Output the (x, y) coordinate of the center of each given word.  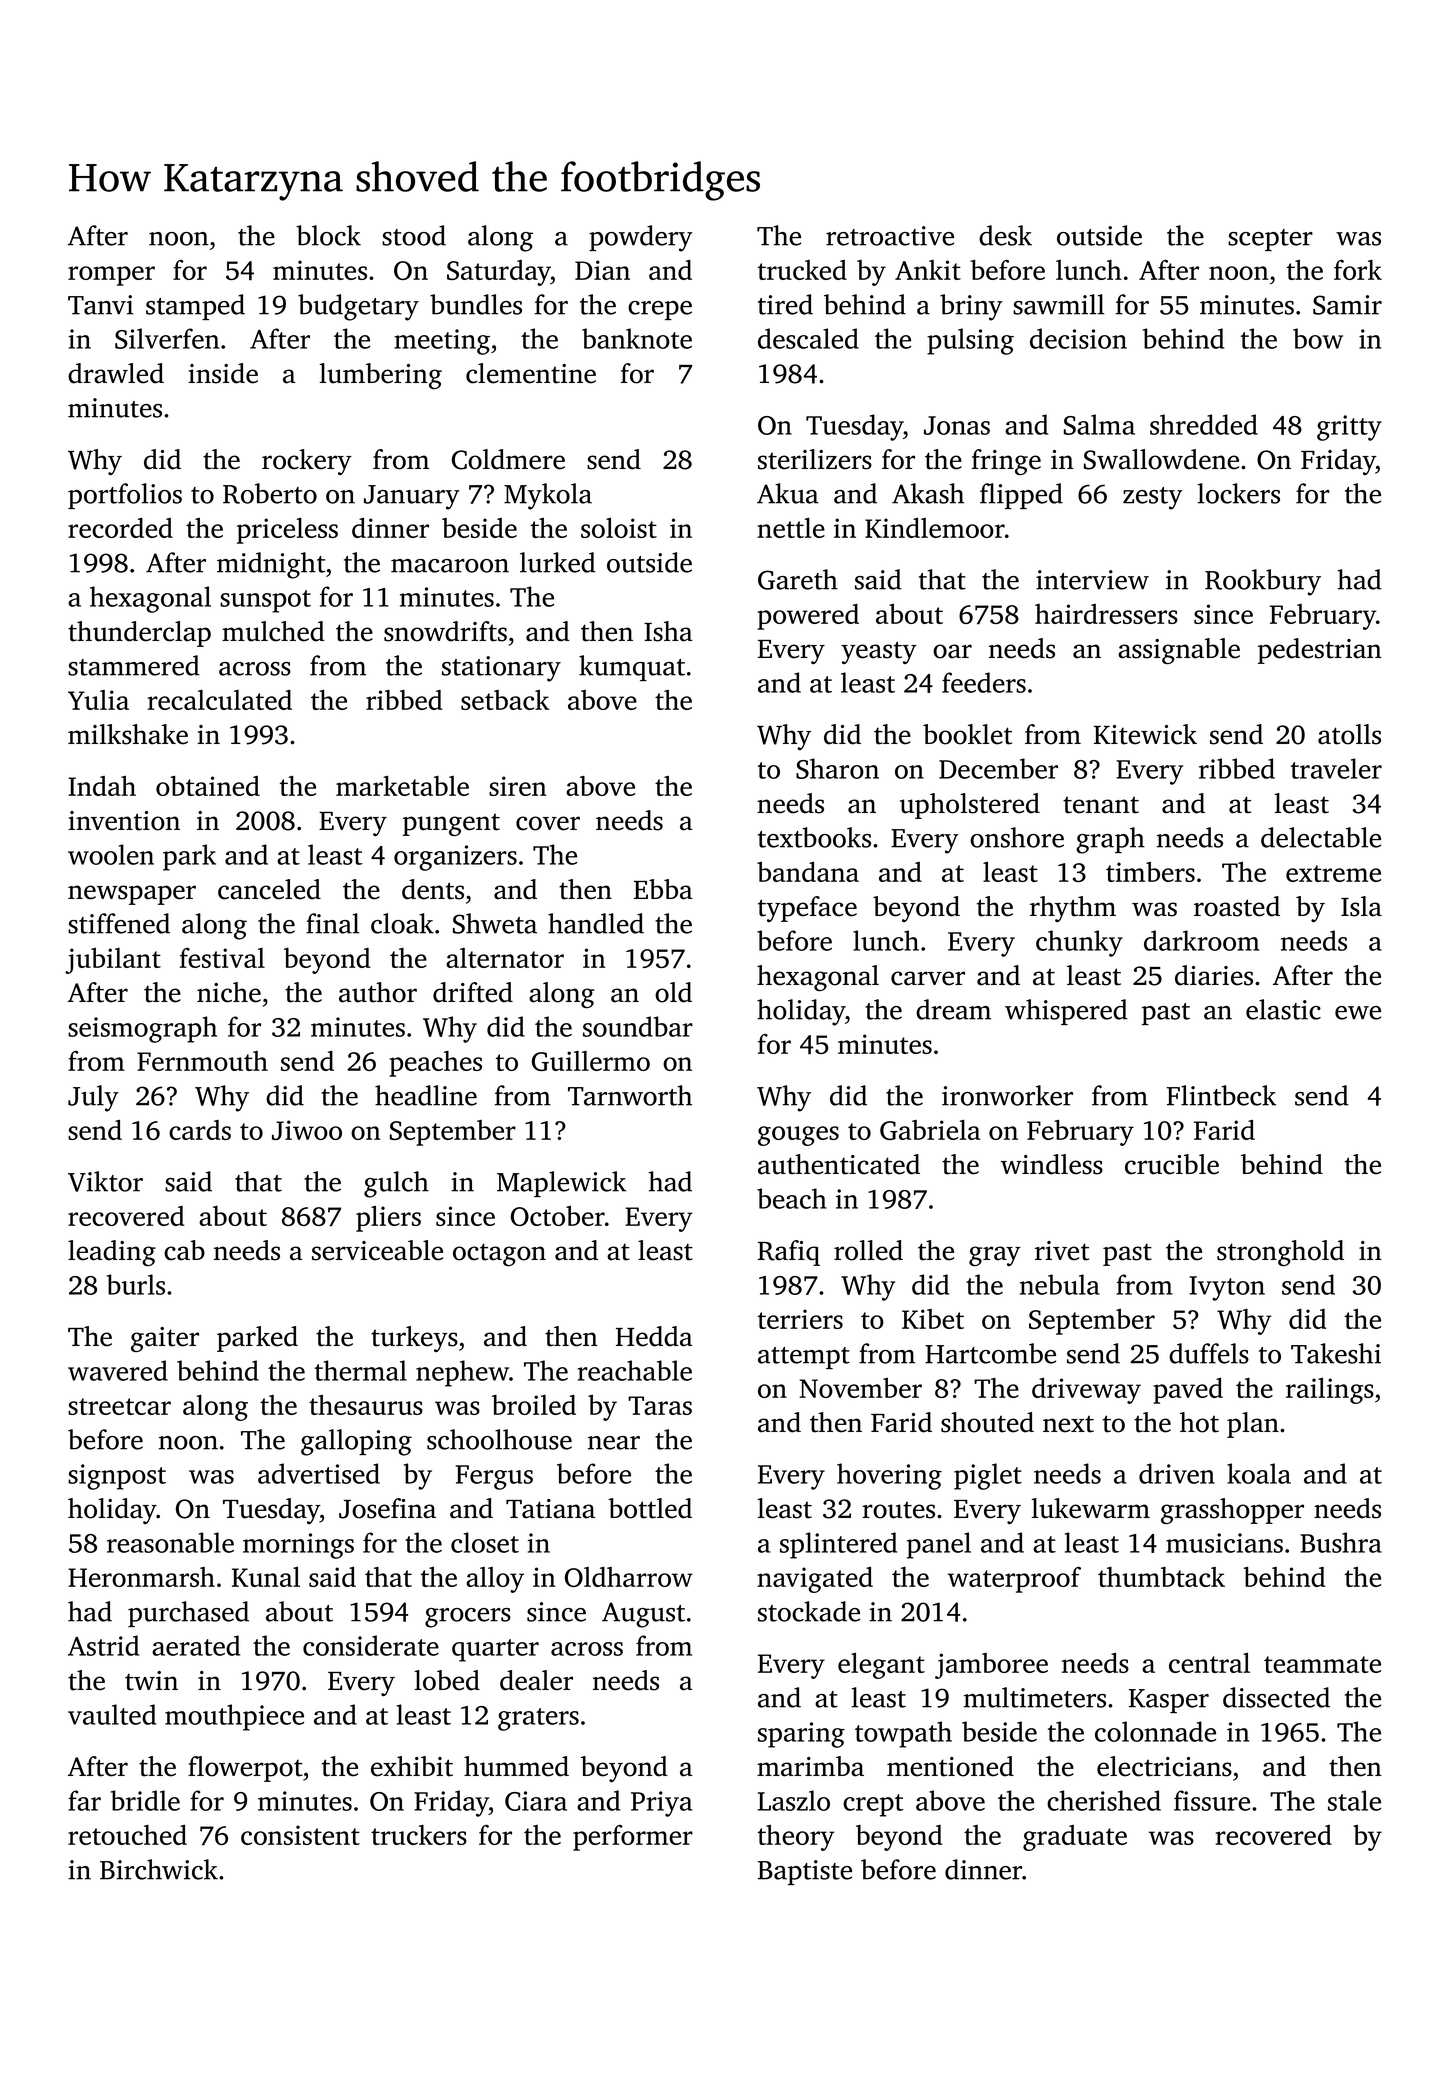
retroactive (890, 236)
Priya (661, 1804)
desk (1005, 235)
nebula (1060, 1284)
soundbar (638, 1026)
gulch (396, 1184)
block (328, 235)
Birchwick (159, 1869)
